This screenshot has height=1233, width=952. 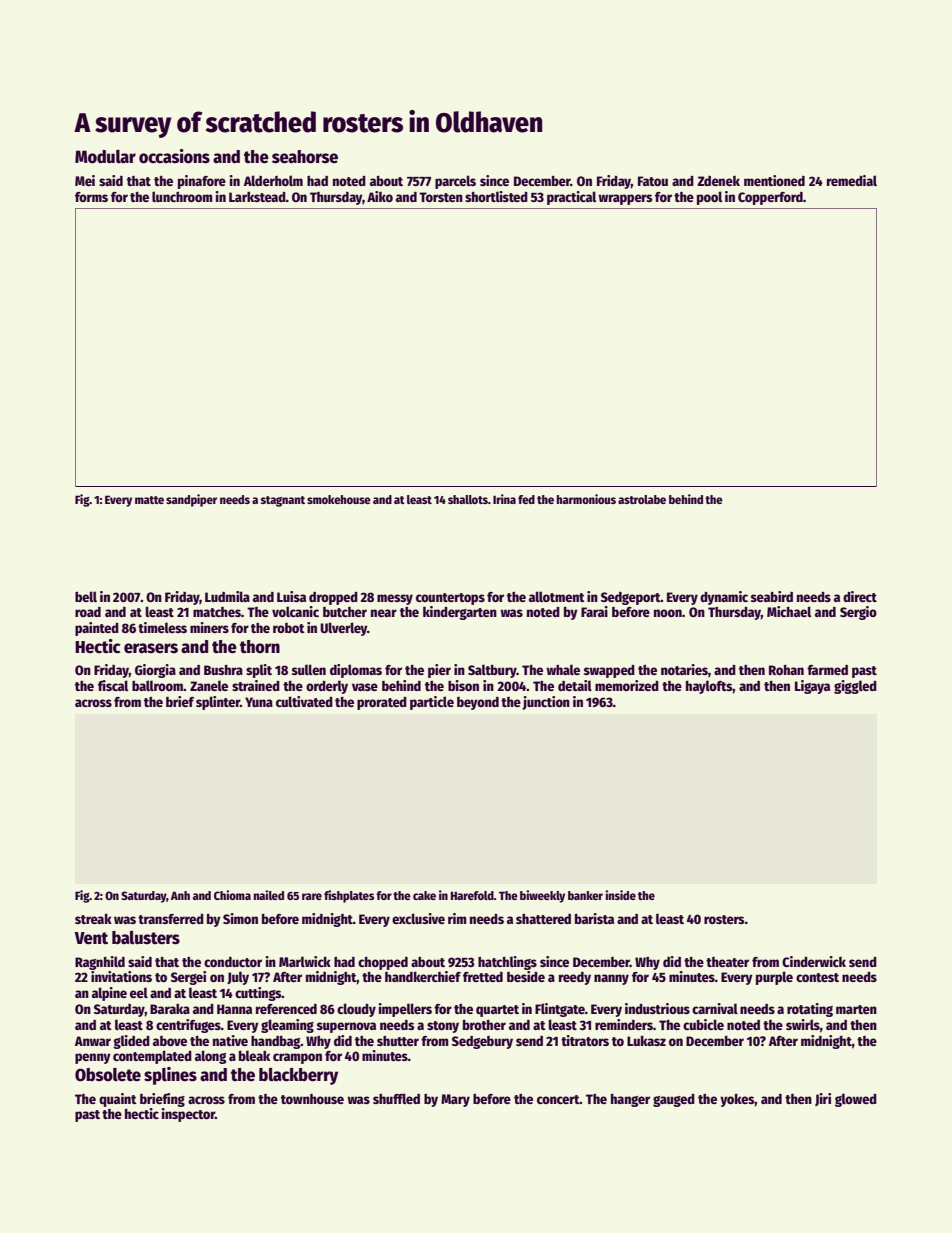 What do you see at coordinates (218, 703) in the screenshot?
I see `splinter` at bounding box center [218, 703].
